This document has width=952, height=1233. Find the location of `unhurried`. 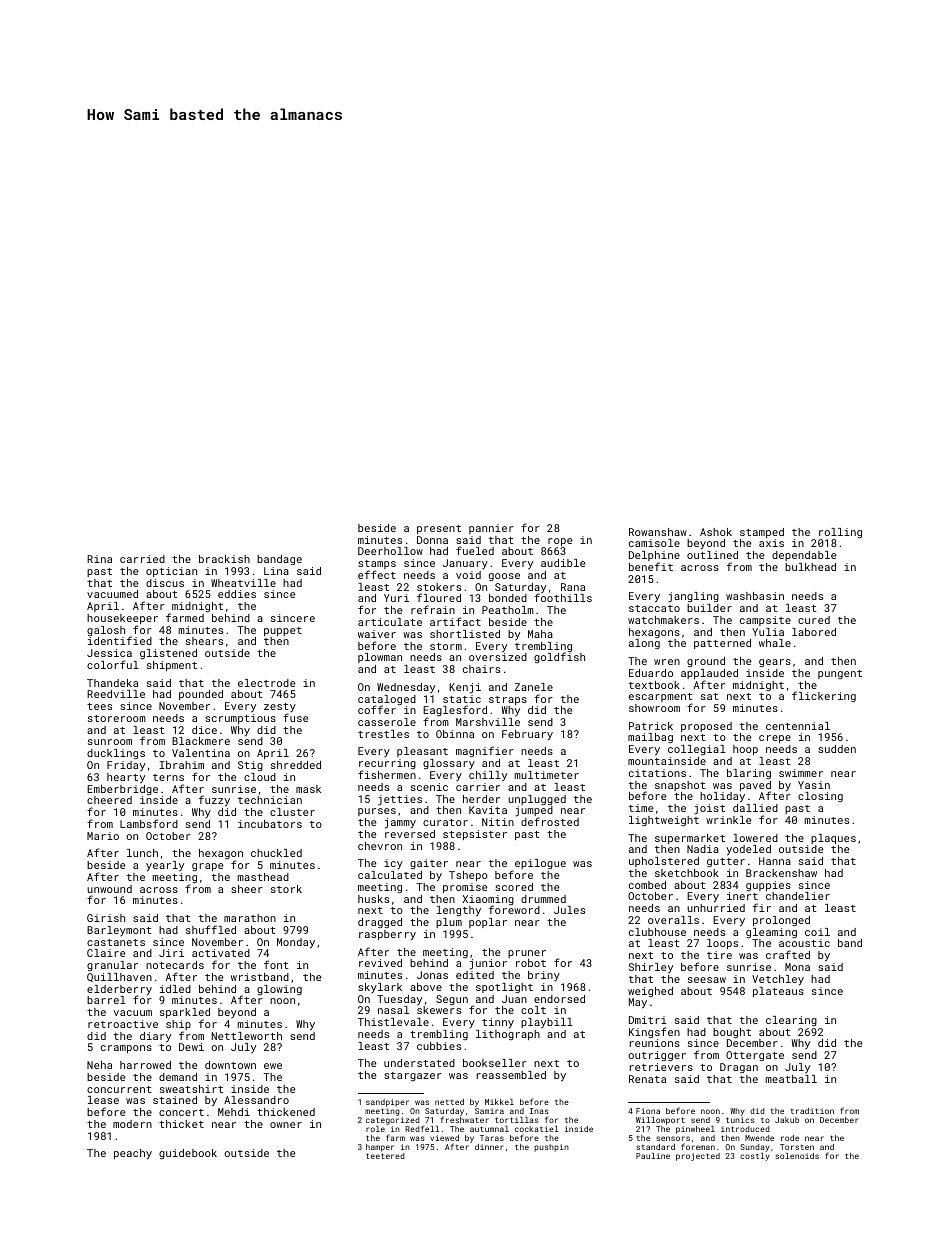

unhurried is located at coordinates (716, 908).
